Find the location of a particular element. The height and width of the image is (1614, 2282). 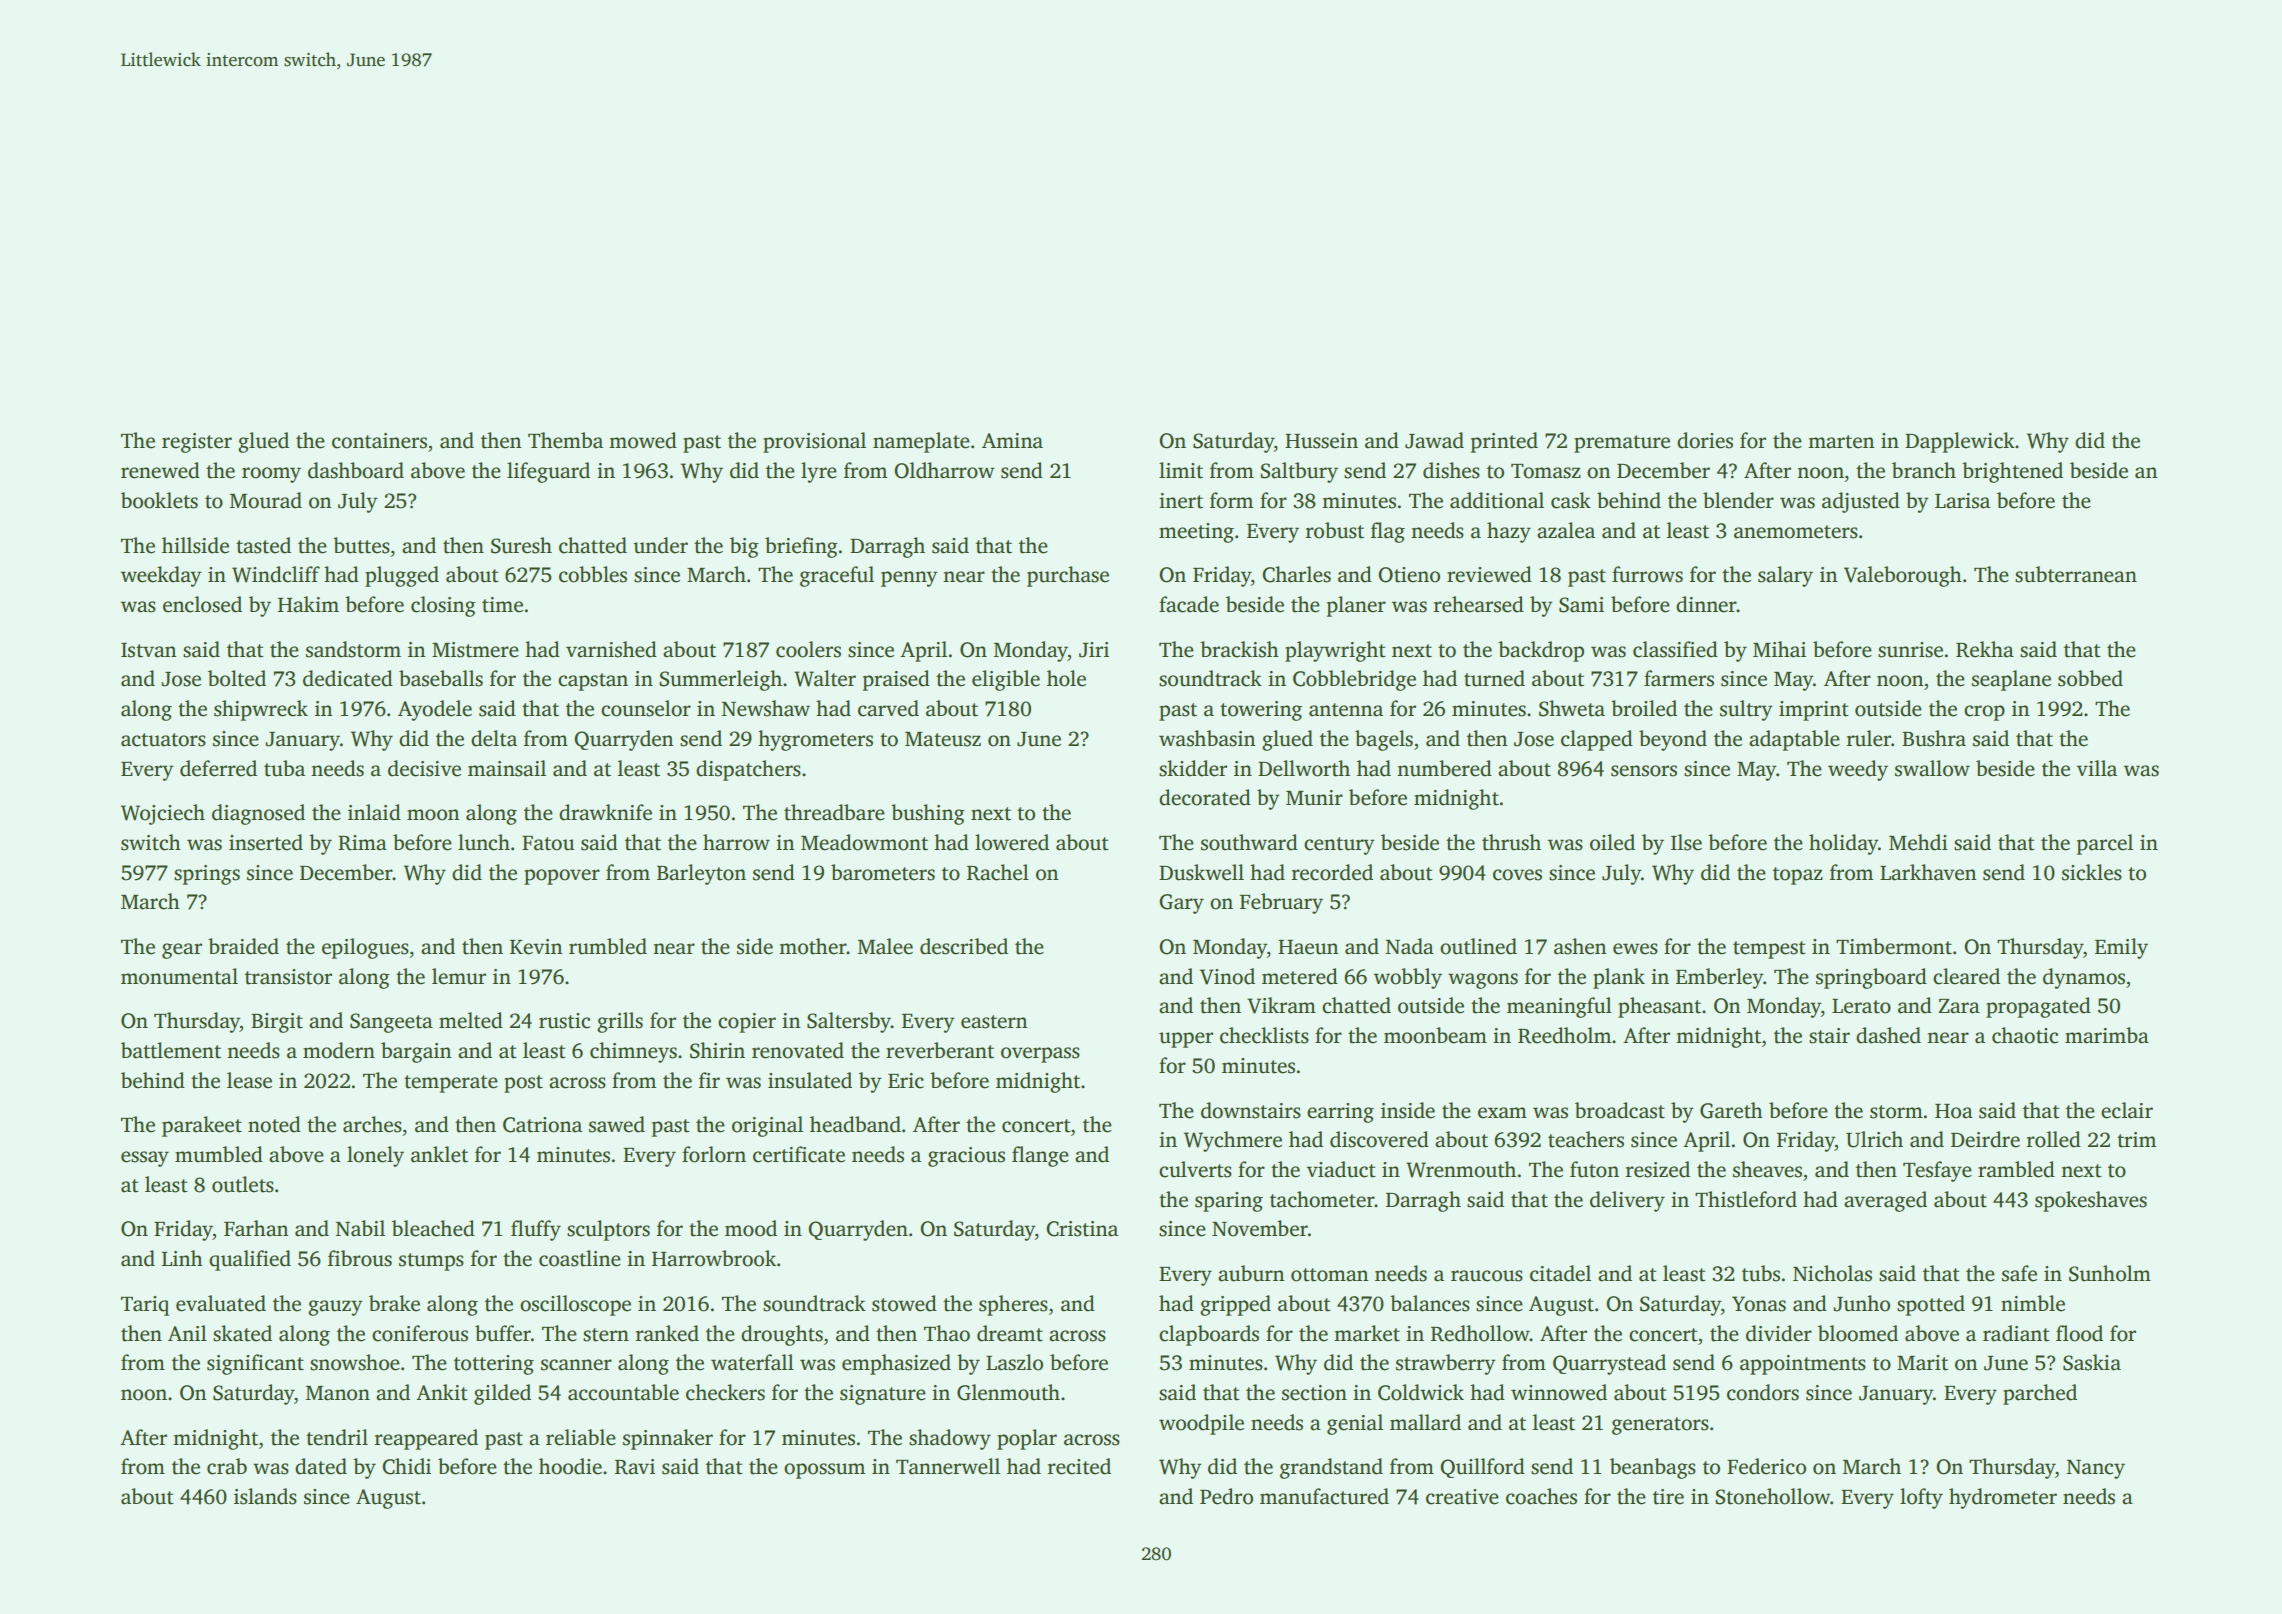

farmers is located at coordinates (1679, 678).
